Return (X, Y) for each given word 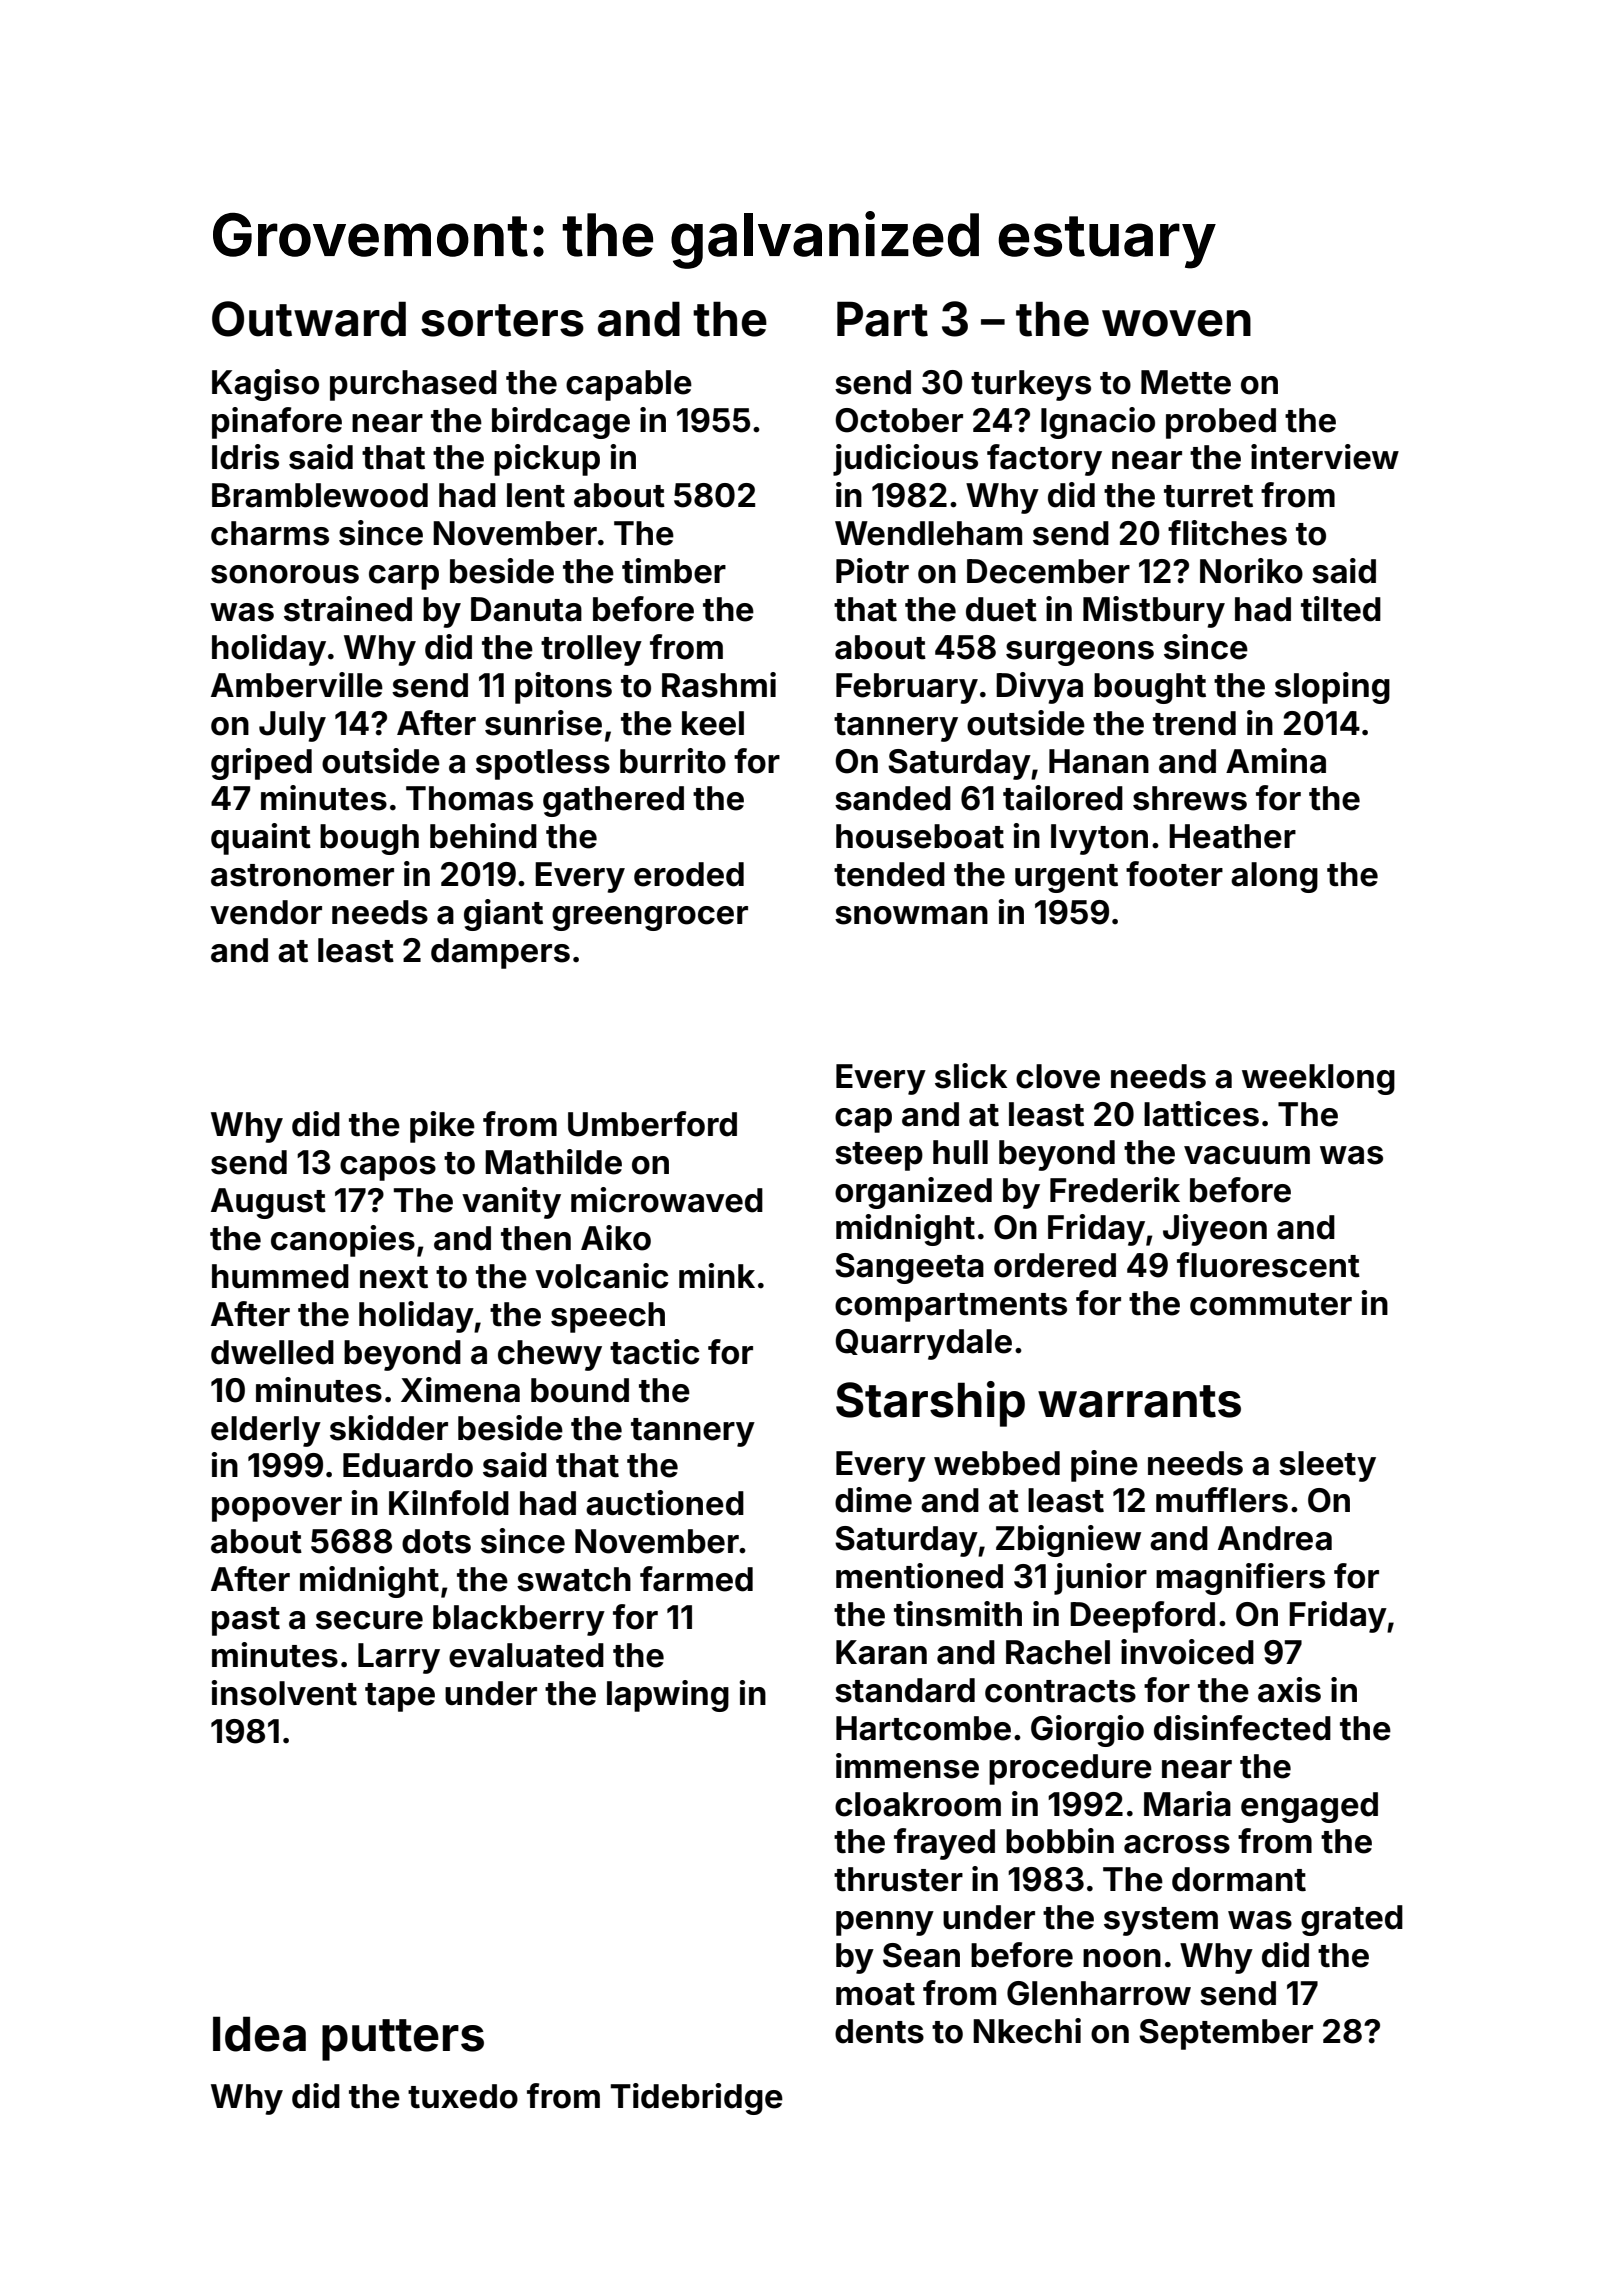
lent (536, 495)
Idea (259, 2034)
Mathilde (553, 1162)
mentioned (919, 1576)
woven (1176, 323)
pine (1104, 1466)
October (899, 420)
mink (717, 1275)
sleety (1327, 1466)
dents (879, 2031)
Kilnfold (449, 1503)
